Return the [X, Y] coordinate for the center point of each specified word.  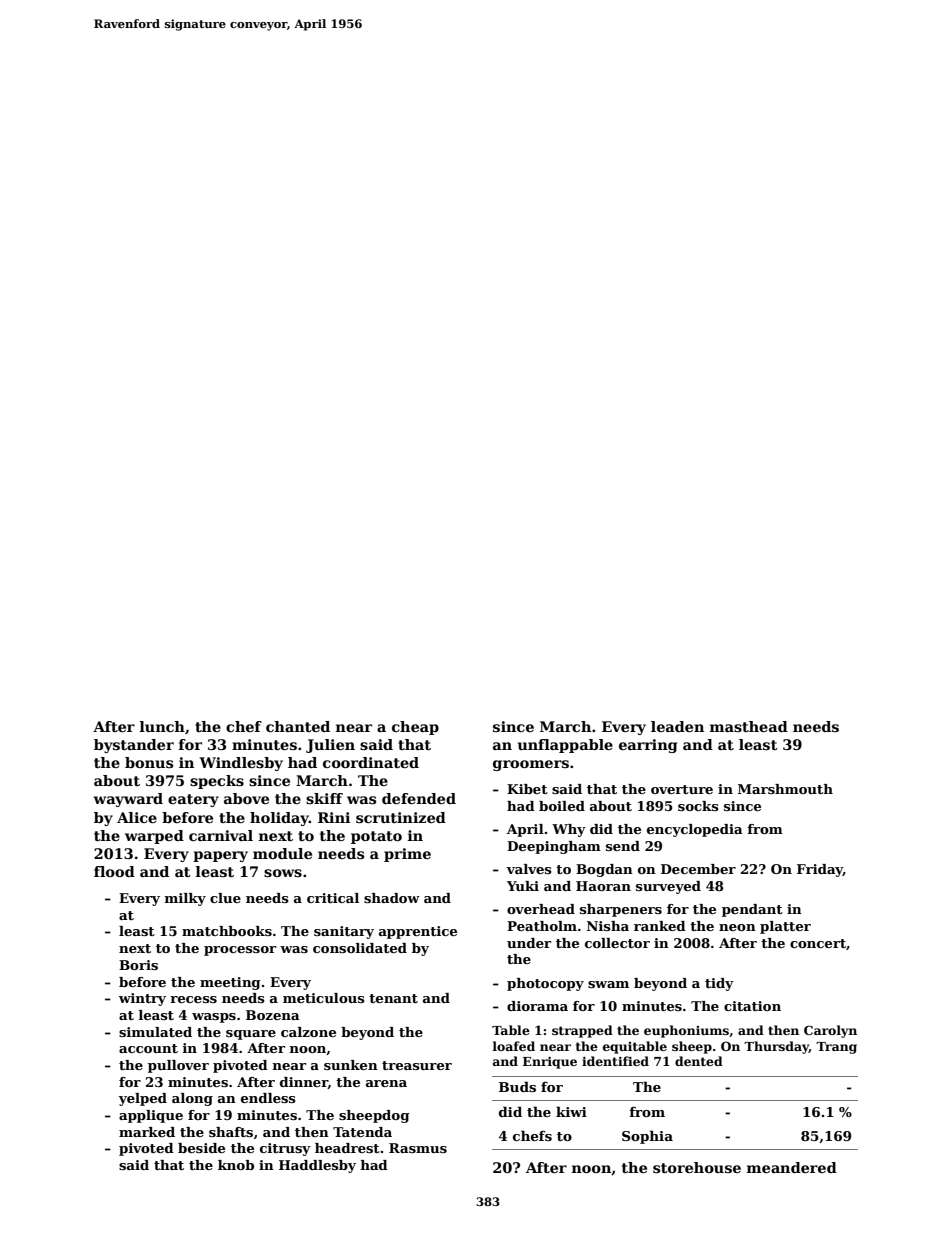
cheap [415, 728]
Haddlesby [317, 1166]
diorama [537, 1006]
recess [193, 999]
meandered [792, 1167]
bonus [149, 762]
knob [236, 1165]
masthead [749, 726]
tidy [719, 984]
